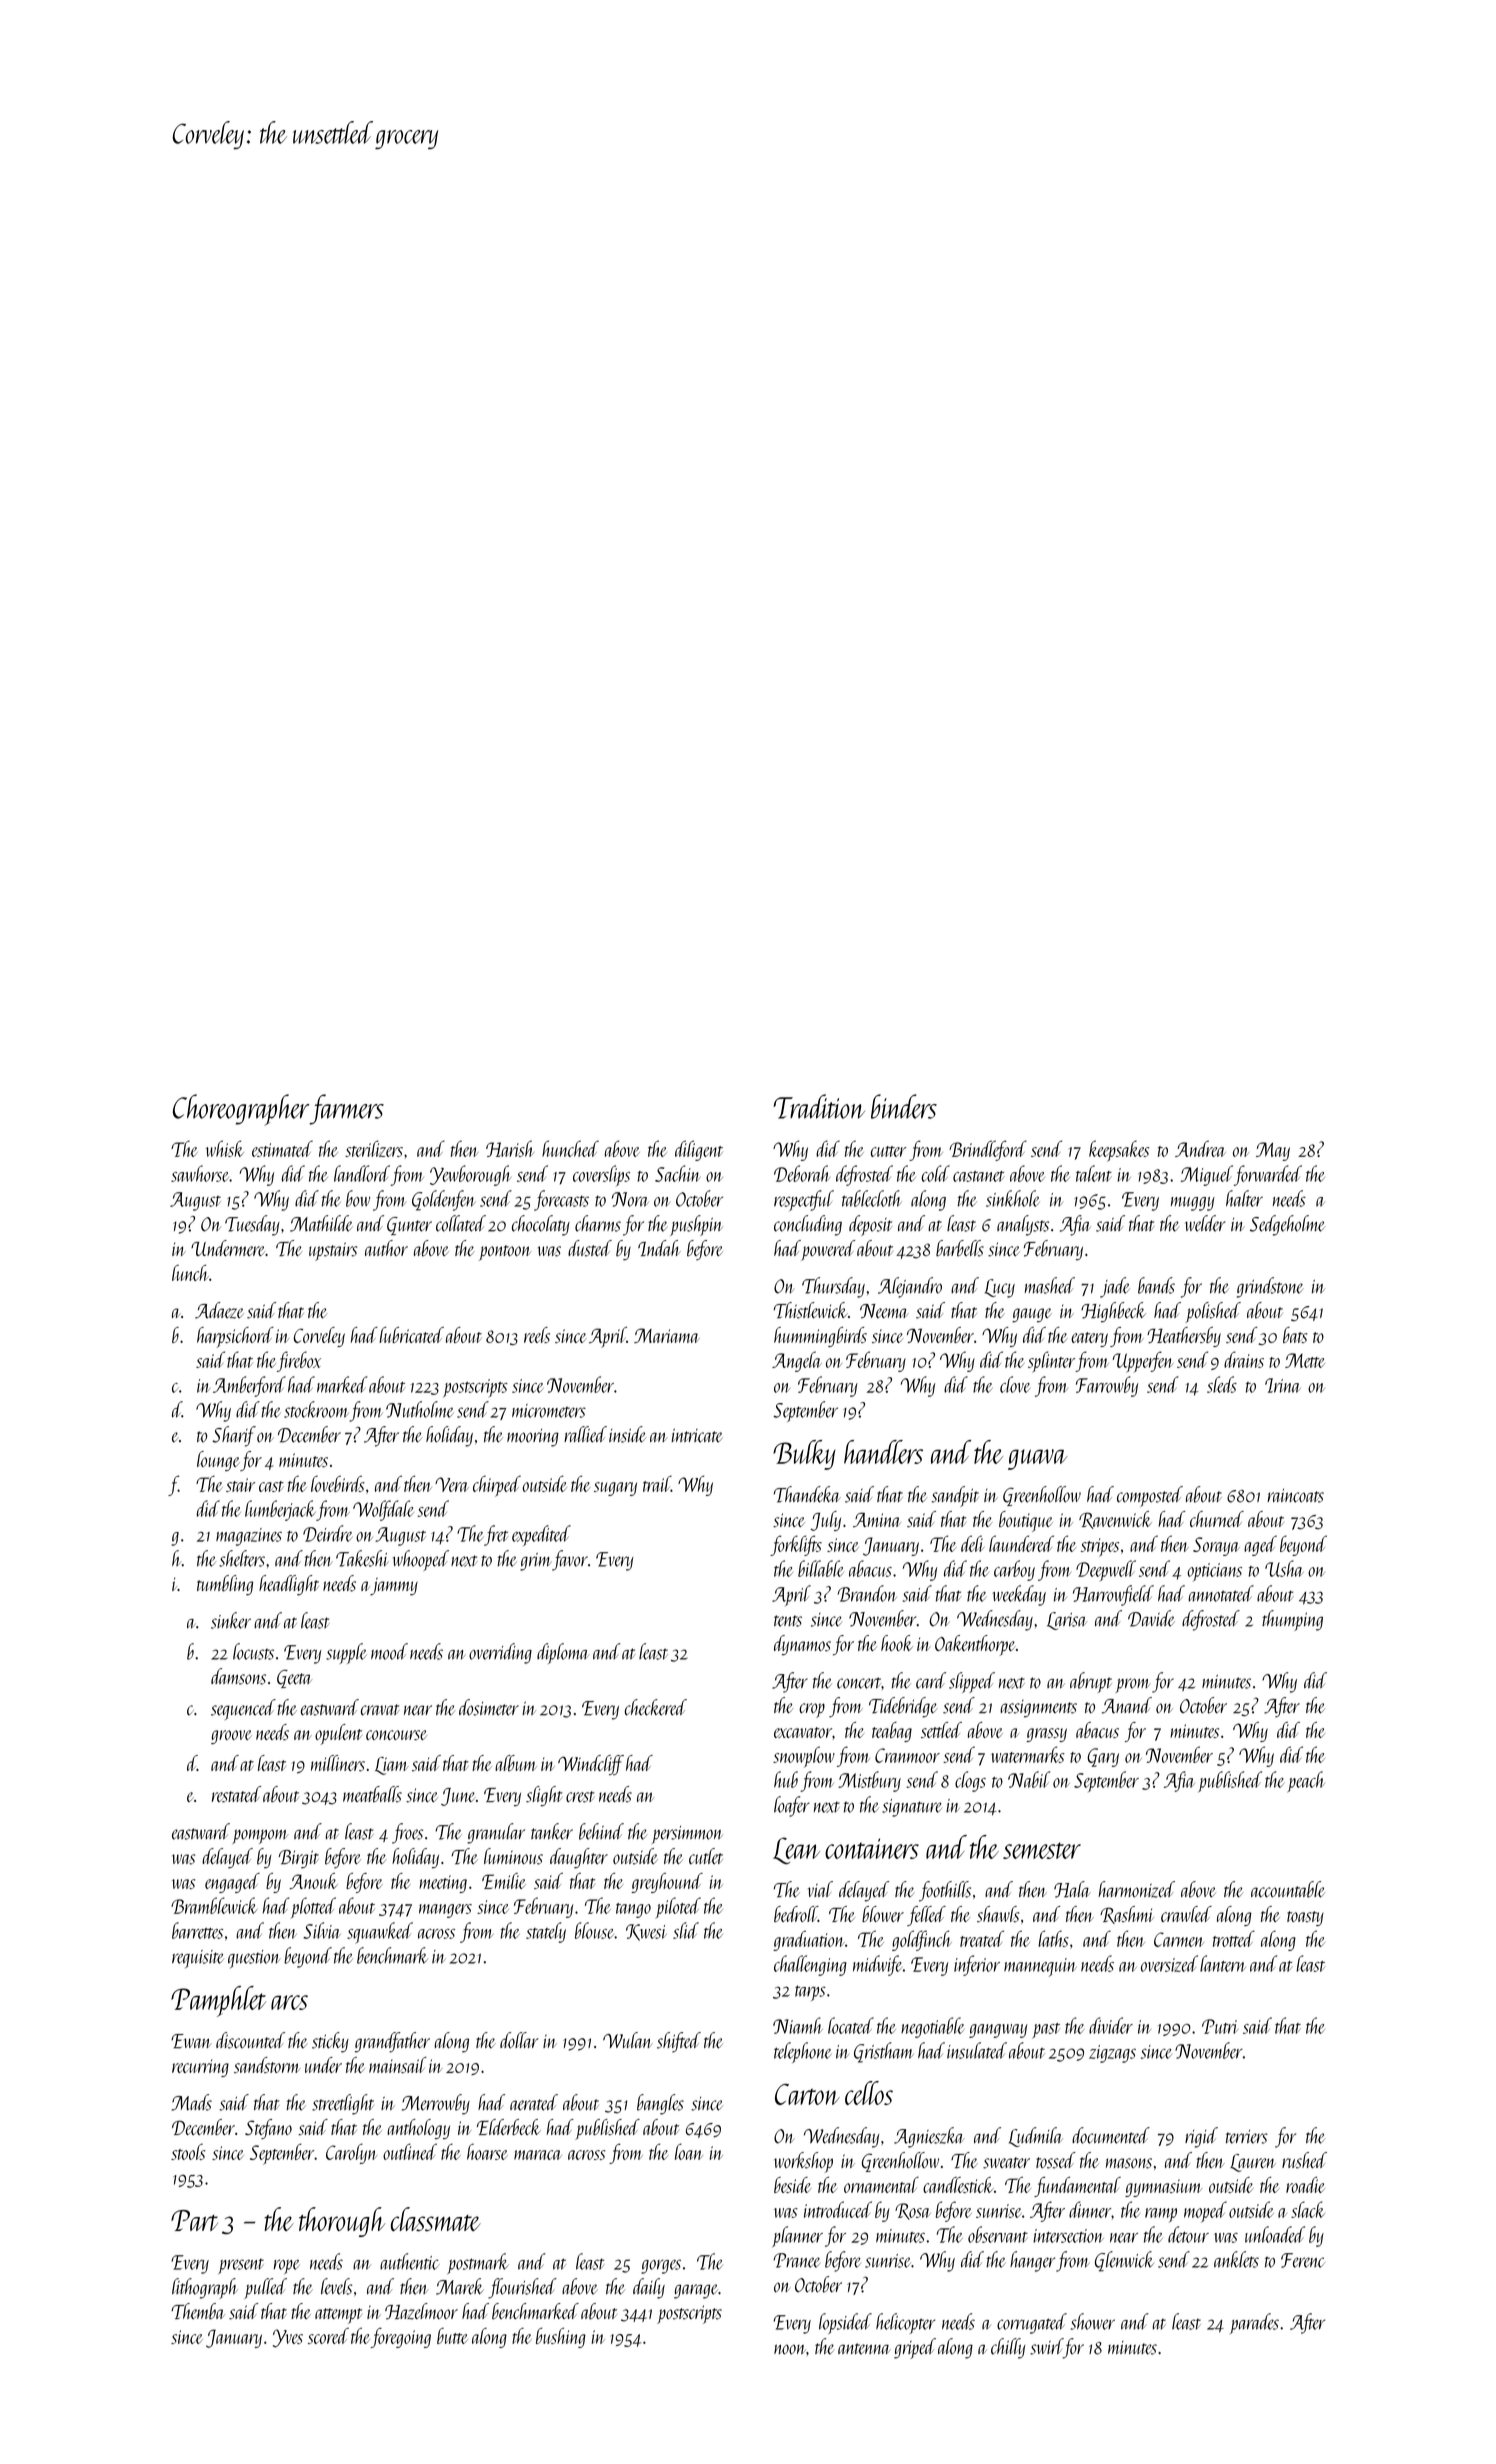  What do you see at coordinates (243, 1709) in the page?
I see `sequenced` at bounding box center [243, 1709].
